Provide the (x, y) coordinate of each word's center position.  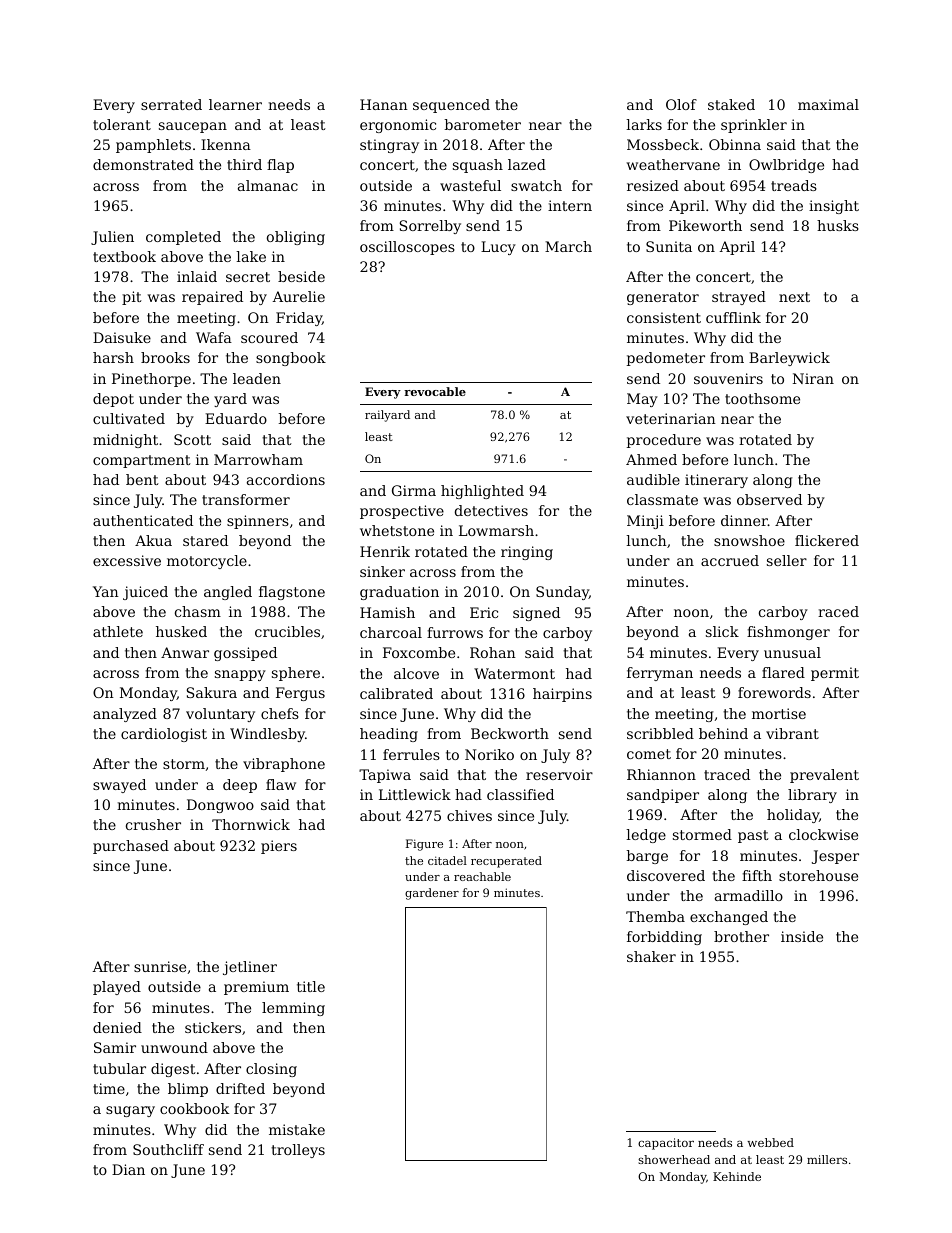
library (812, 796)
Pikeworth (705, 225)
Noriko (489, 754)
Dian (128, 1169)
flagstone (292, 593)
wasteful (470, 185)
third (244, 164)
